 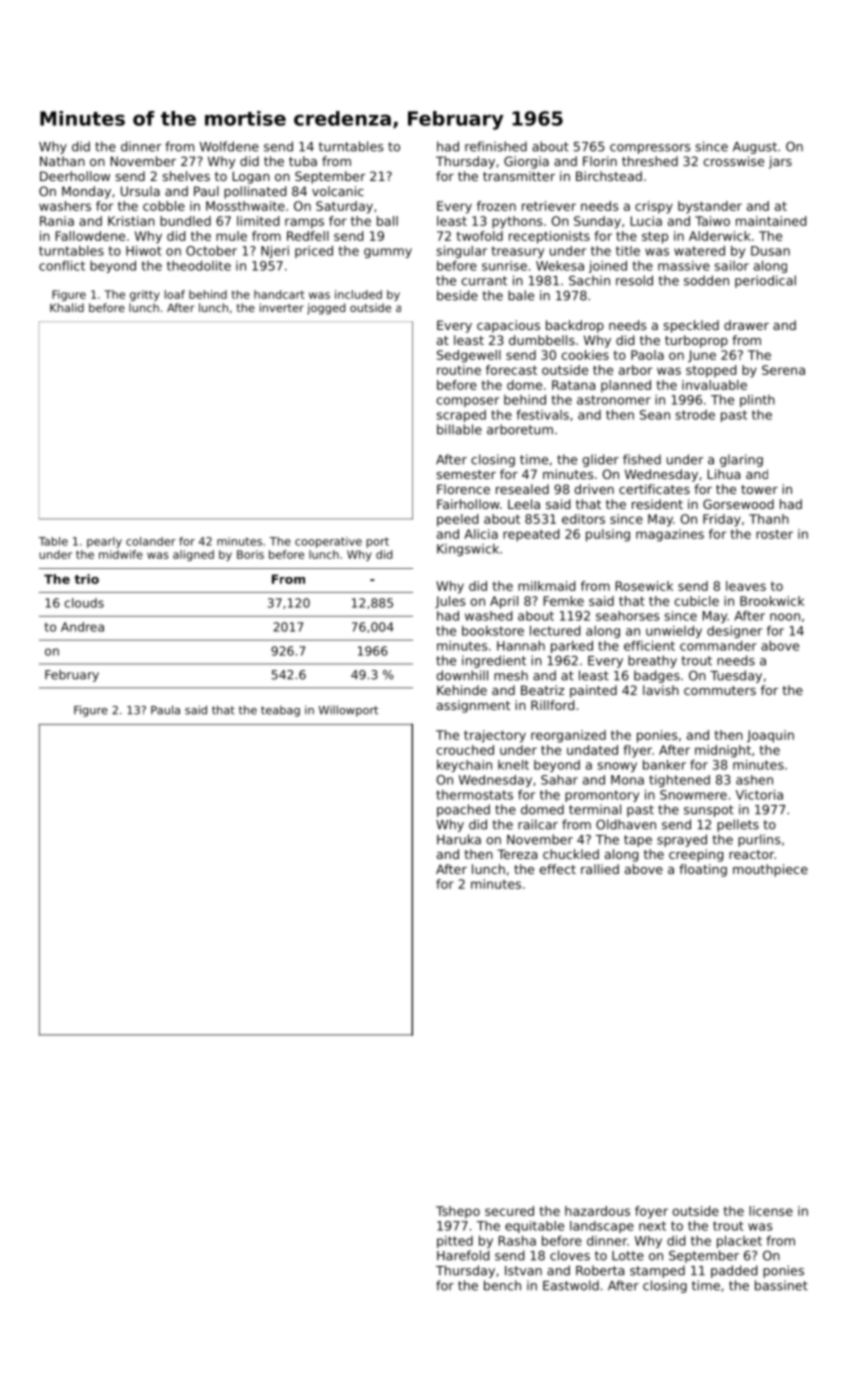 What do you see at coordinates (82, 627) in the image?
I see `Andrea` at bounding box center [82, 627].
